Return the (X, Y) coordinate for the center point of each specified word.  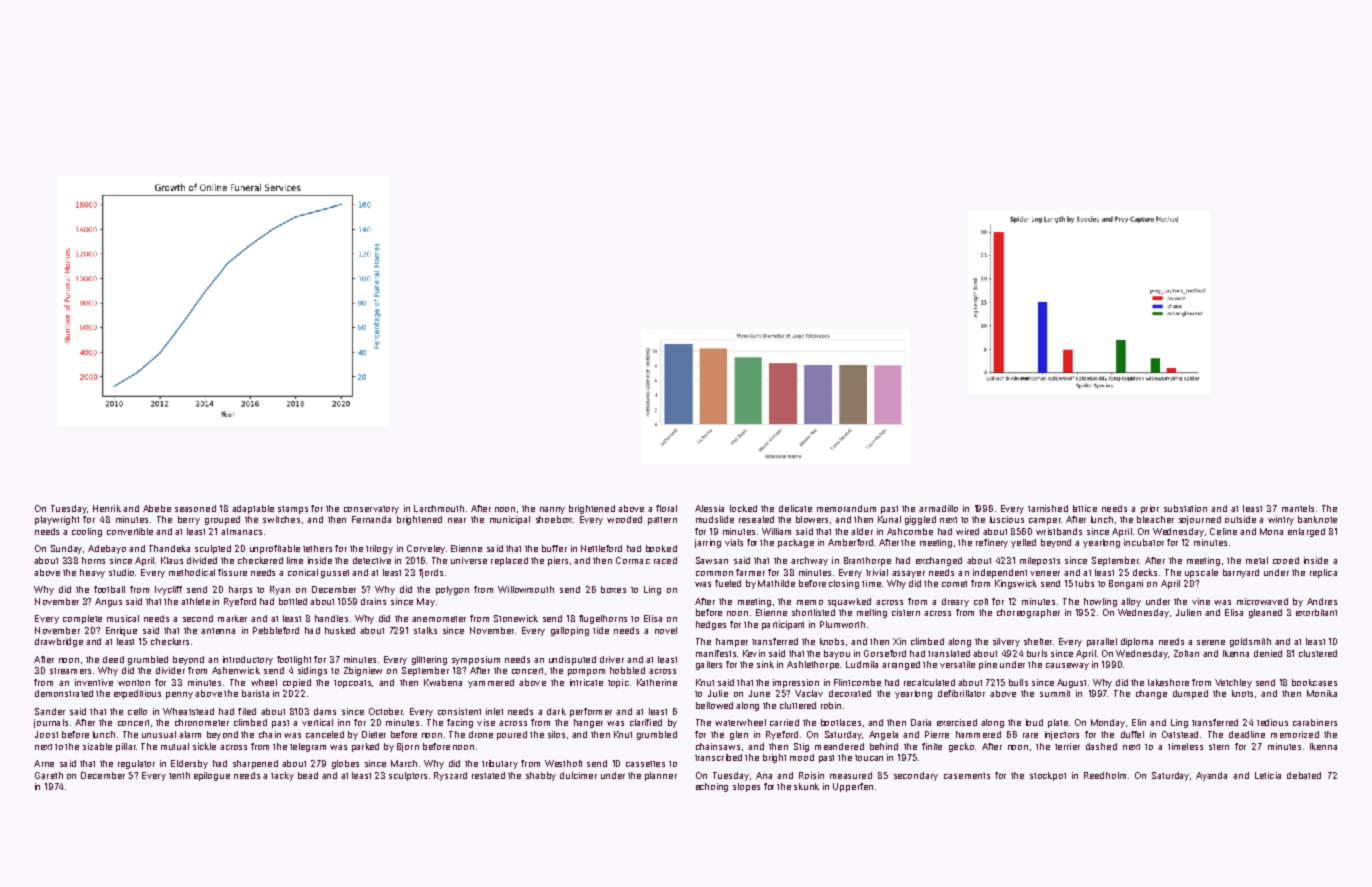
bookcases (1314, 682)
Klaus (172, 560)
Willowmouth (526, 589)
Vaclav (809, 693)
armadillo (938, 508)
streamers (70, 671)
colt (981, 601)
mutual (175, 746)
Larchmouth (439, 508)
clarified (646, 722)
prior (1150, 509)
